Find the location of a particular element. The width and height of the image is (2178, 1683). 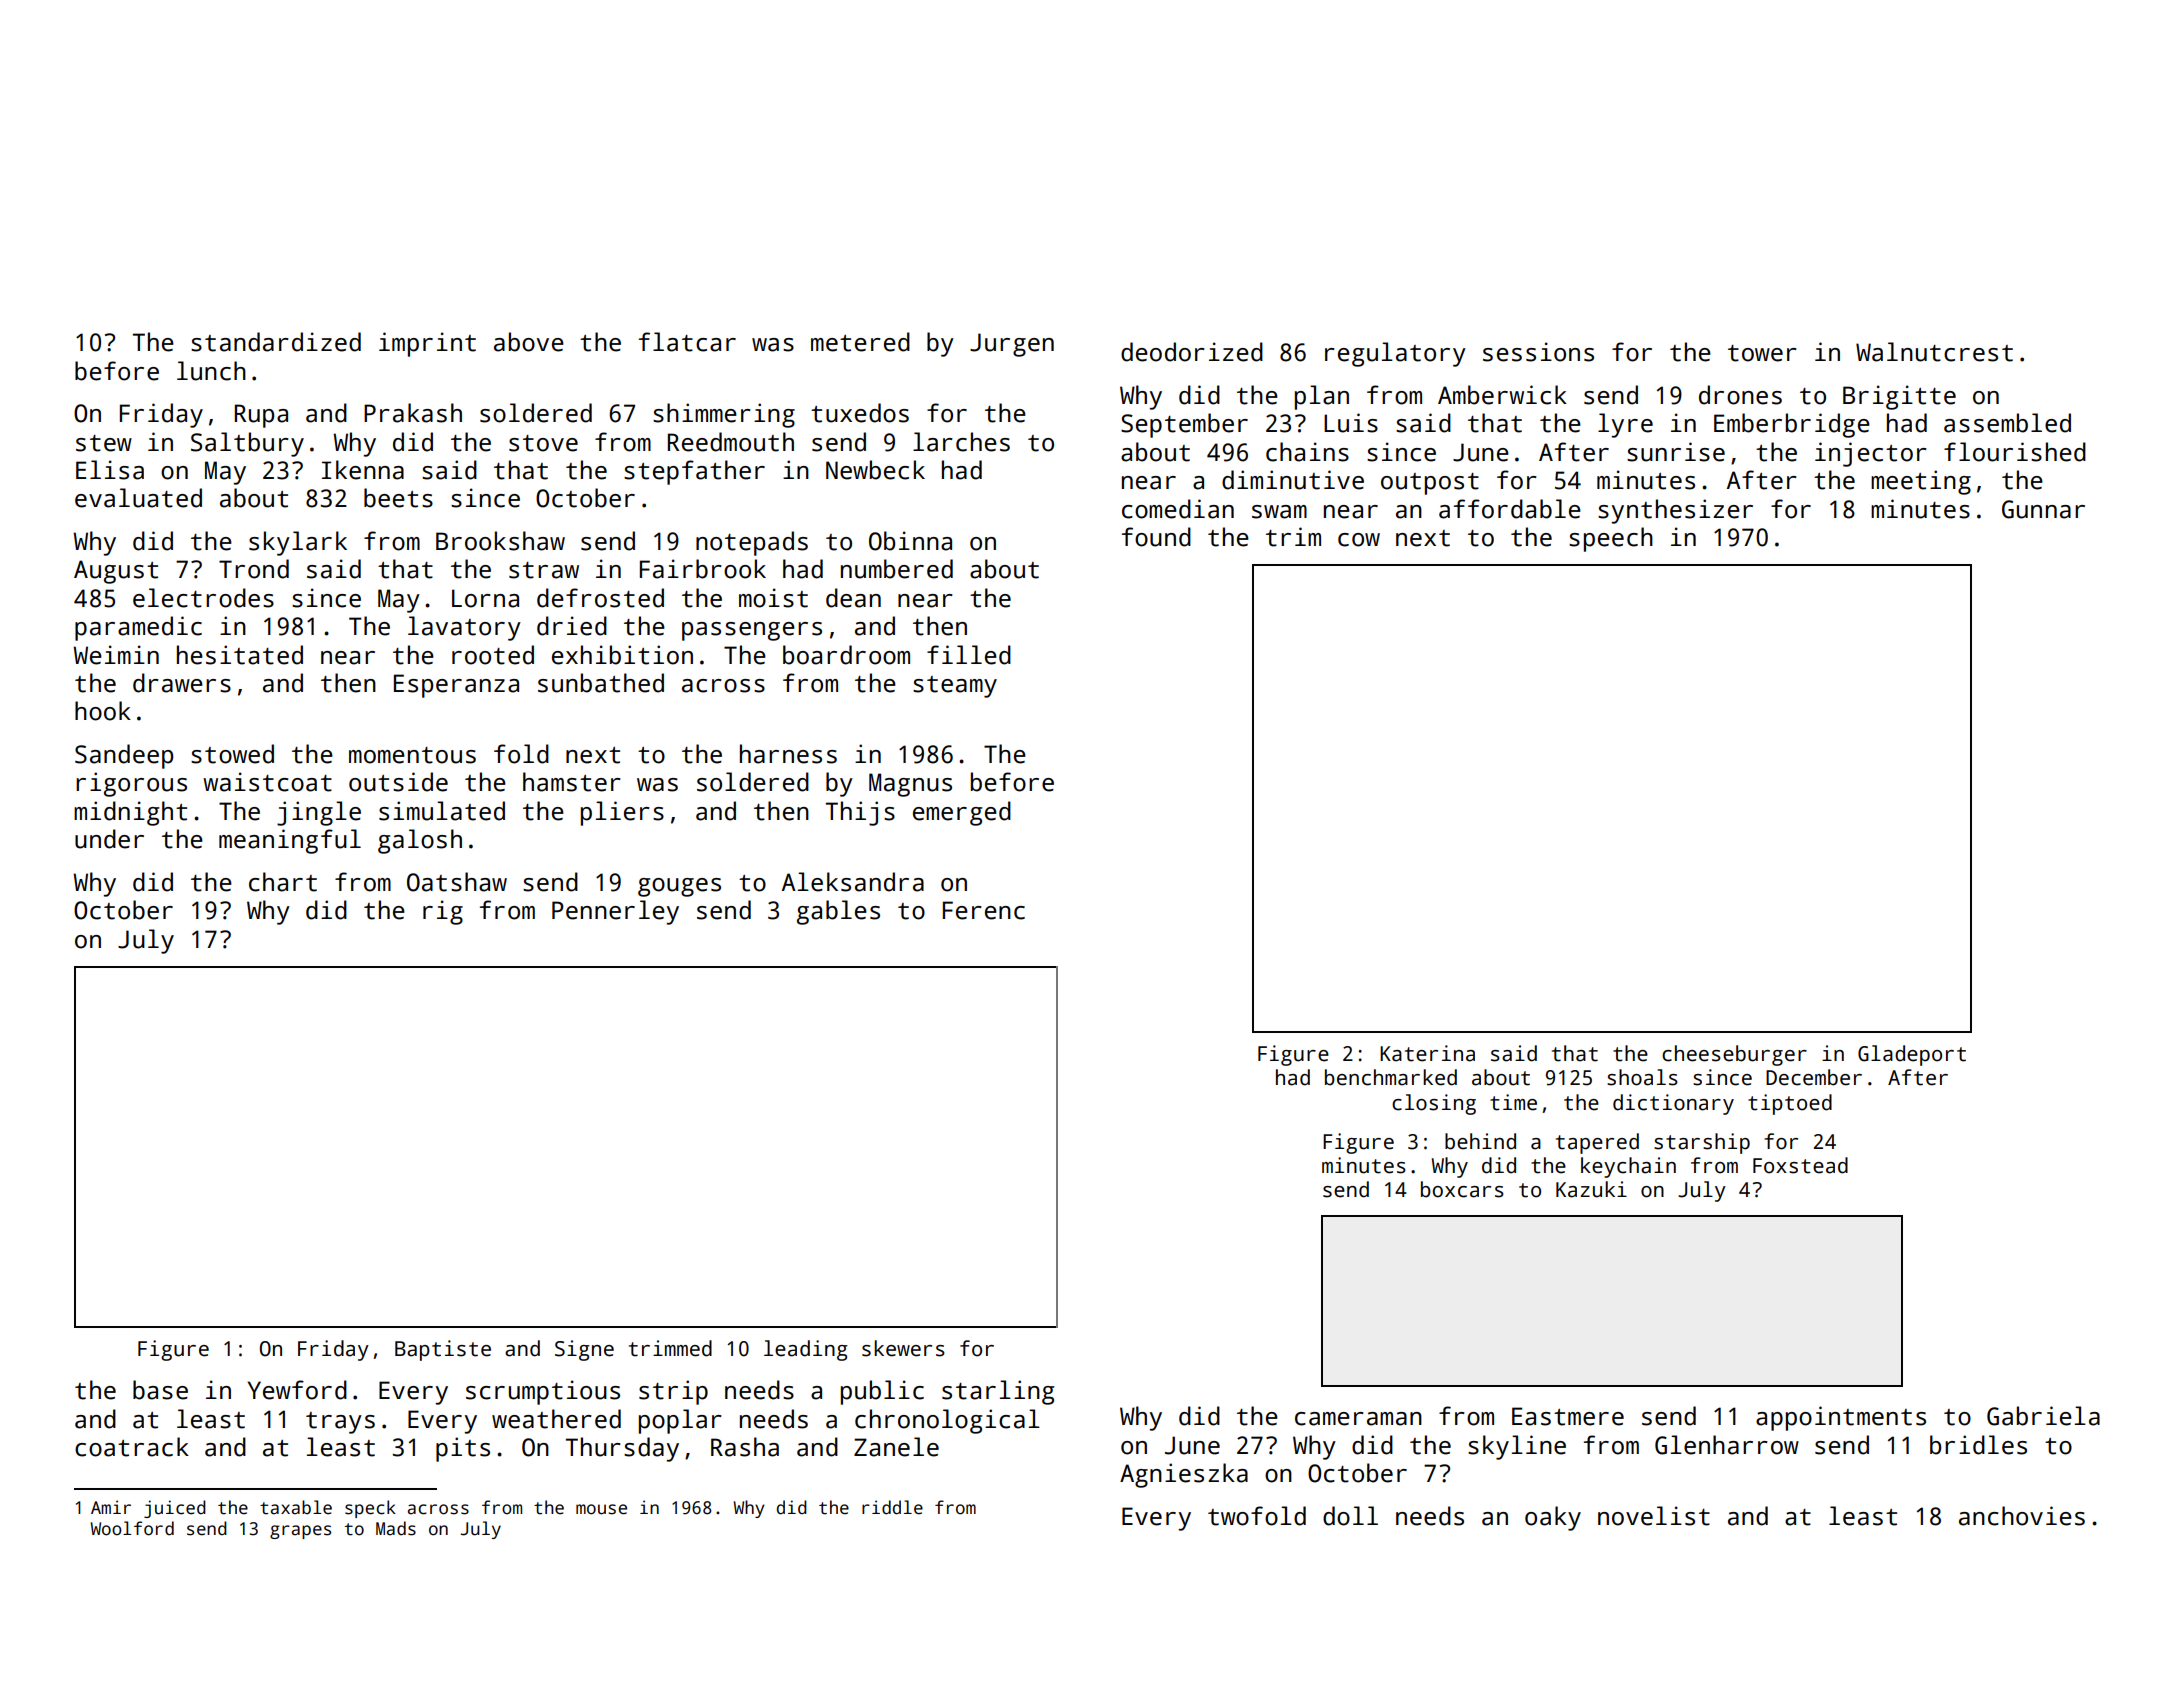

Pennerley is located at coordinates (615, 912).
